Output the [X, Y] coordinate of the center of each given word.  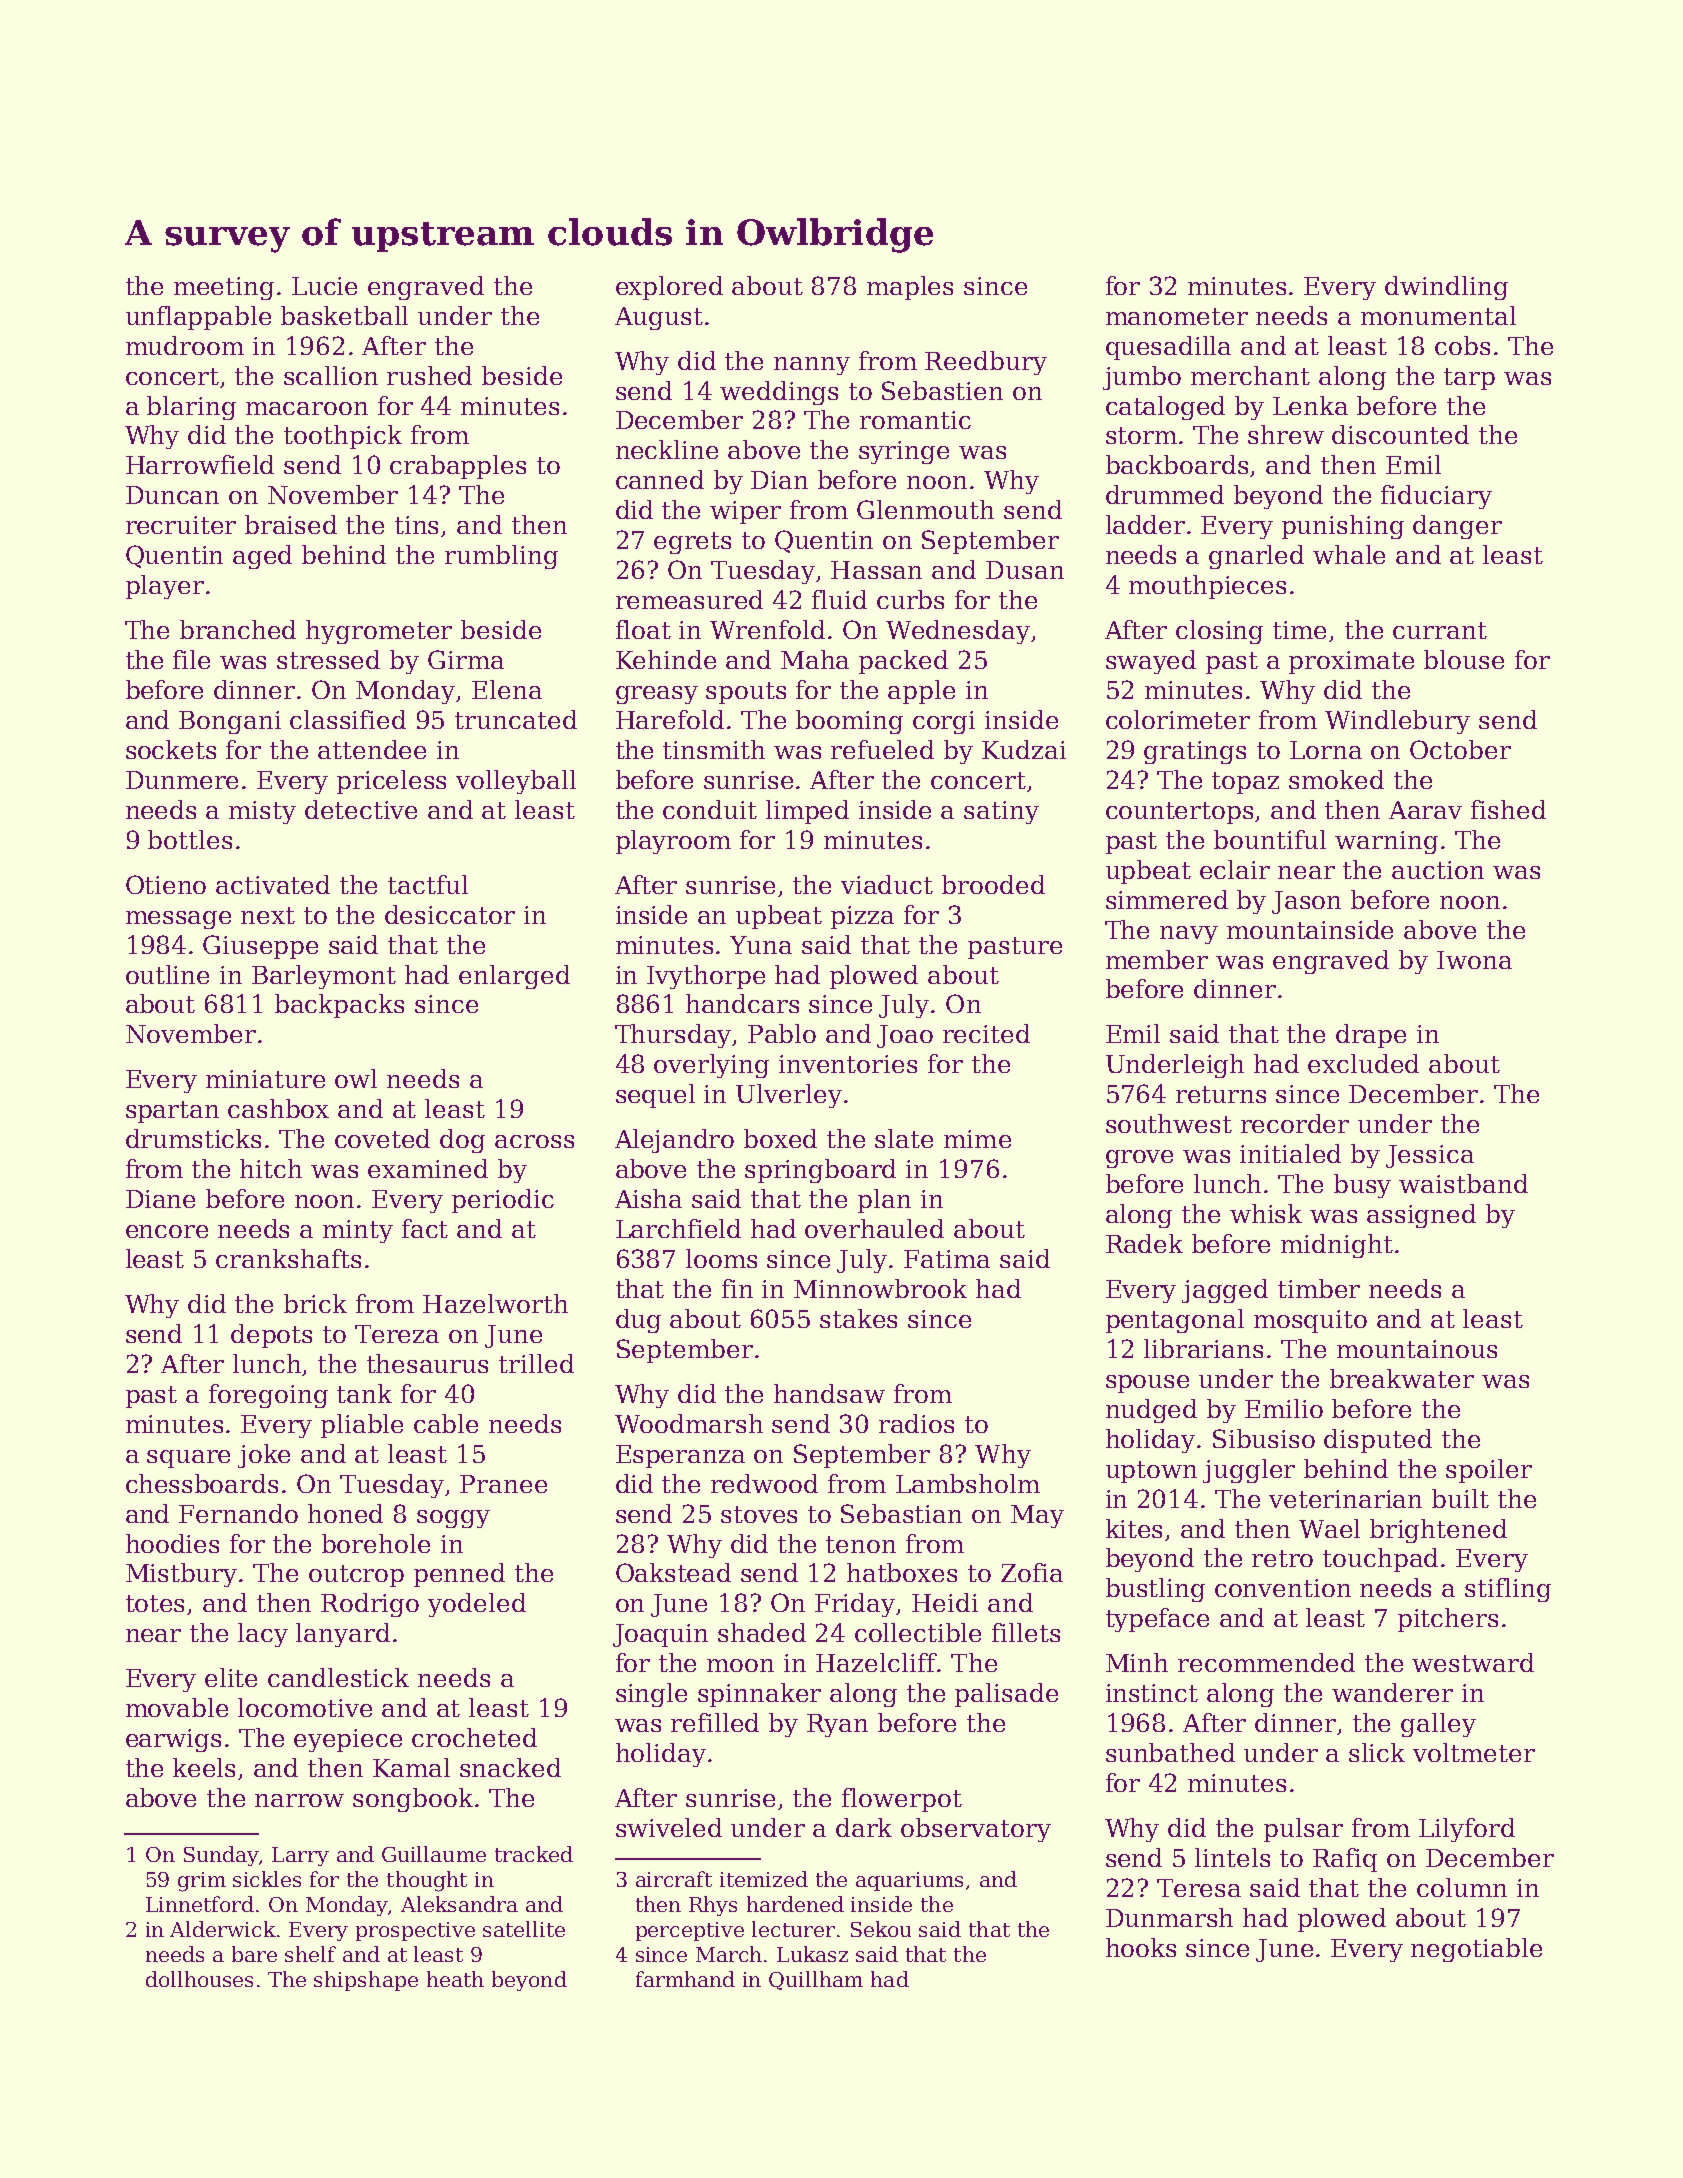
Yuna [761, 945]
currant [1440, 630]
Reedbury [986, 363]
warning [1386, 842]
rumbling [501, 557]
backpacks [339, 1006]
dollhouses [199, 1979]
